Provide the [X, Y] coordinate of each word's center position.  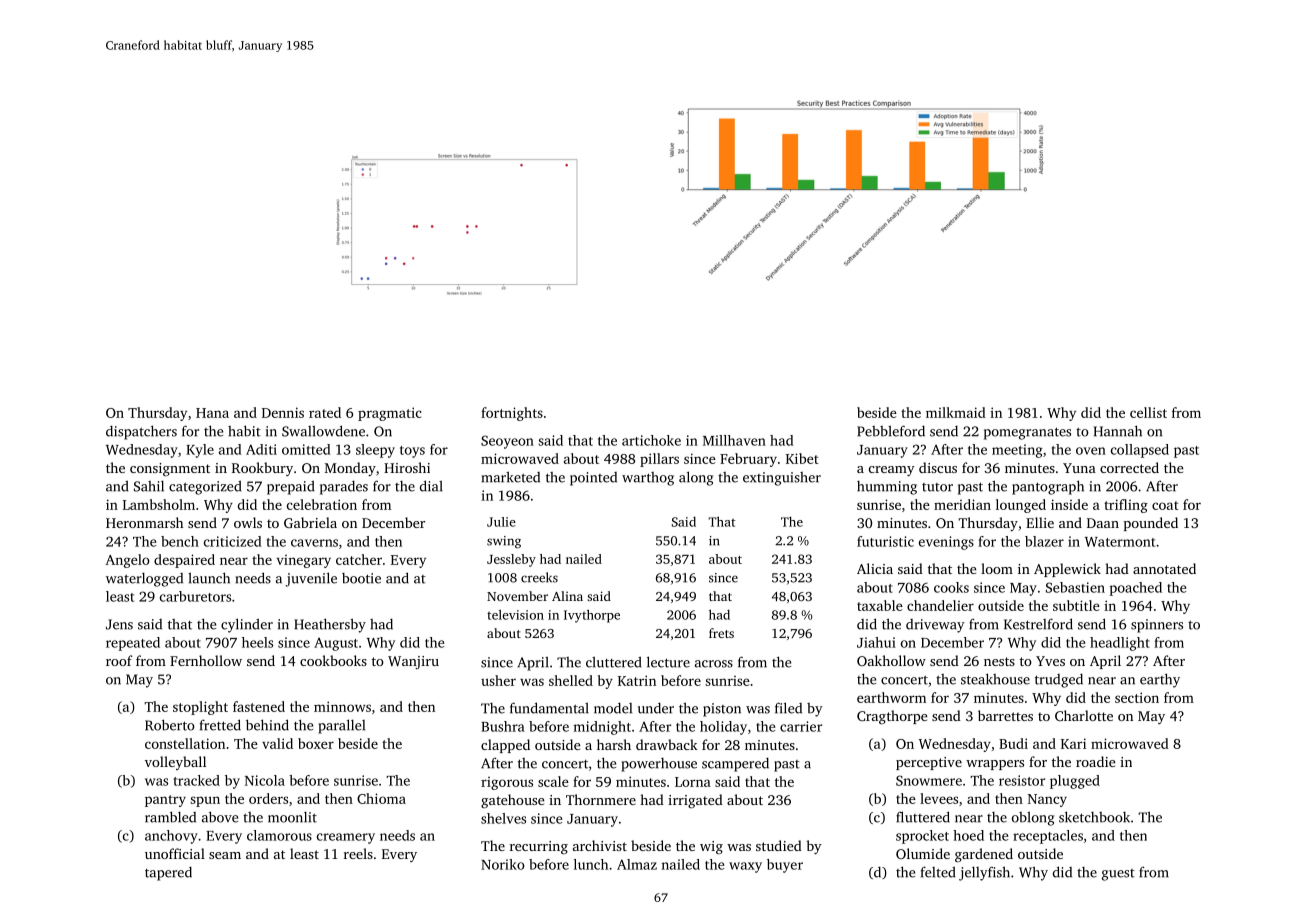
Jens [119, 624]
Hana [212, 413]
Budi [1013, 743]
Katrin [637, 680]
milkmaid [956, 412]
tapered [168, 874]
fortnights [512, 414]
